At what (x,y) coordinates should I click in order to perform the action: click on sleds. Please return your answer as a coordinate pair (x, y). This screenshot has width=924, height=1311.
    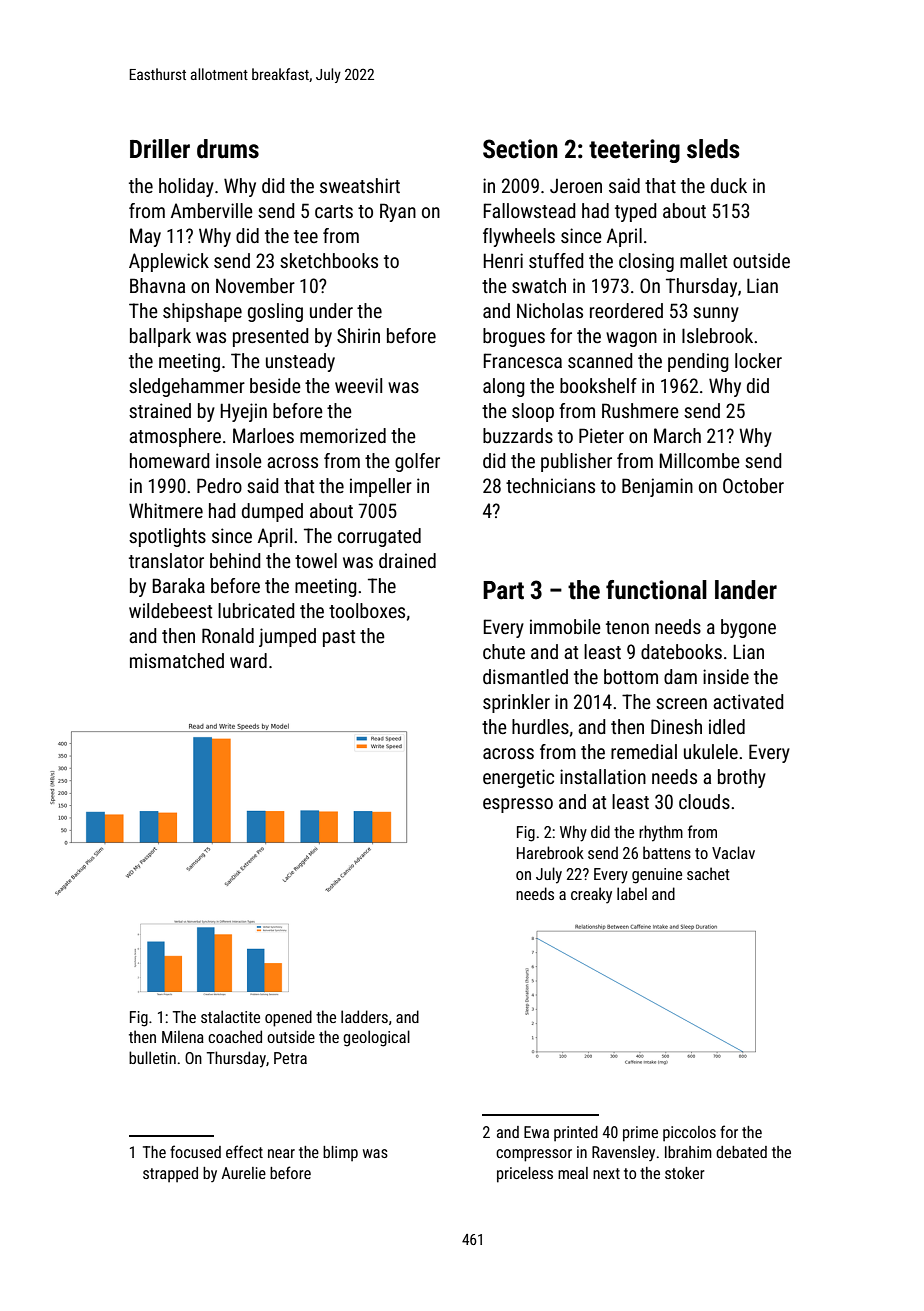
    Looking at the image, I should click on (713, 149).
